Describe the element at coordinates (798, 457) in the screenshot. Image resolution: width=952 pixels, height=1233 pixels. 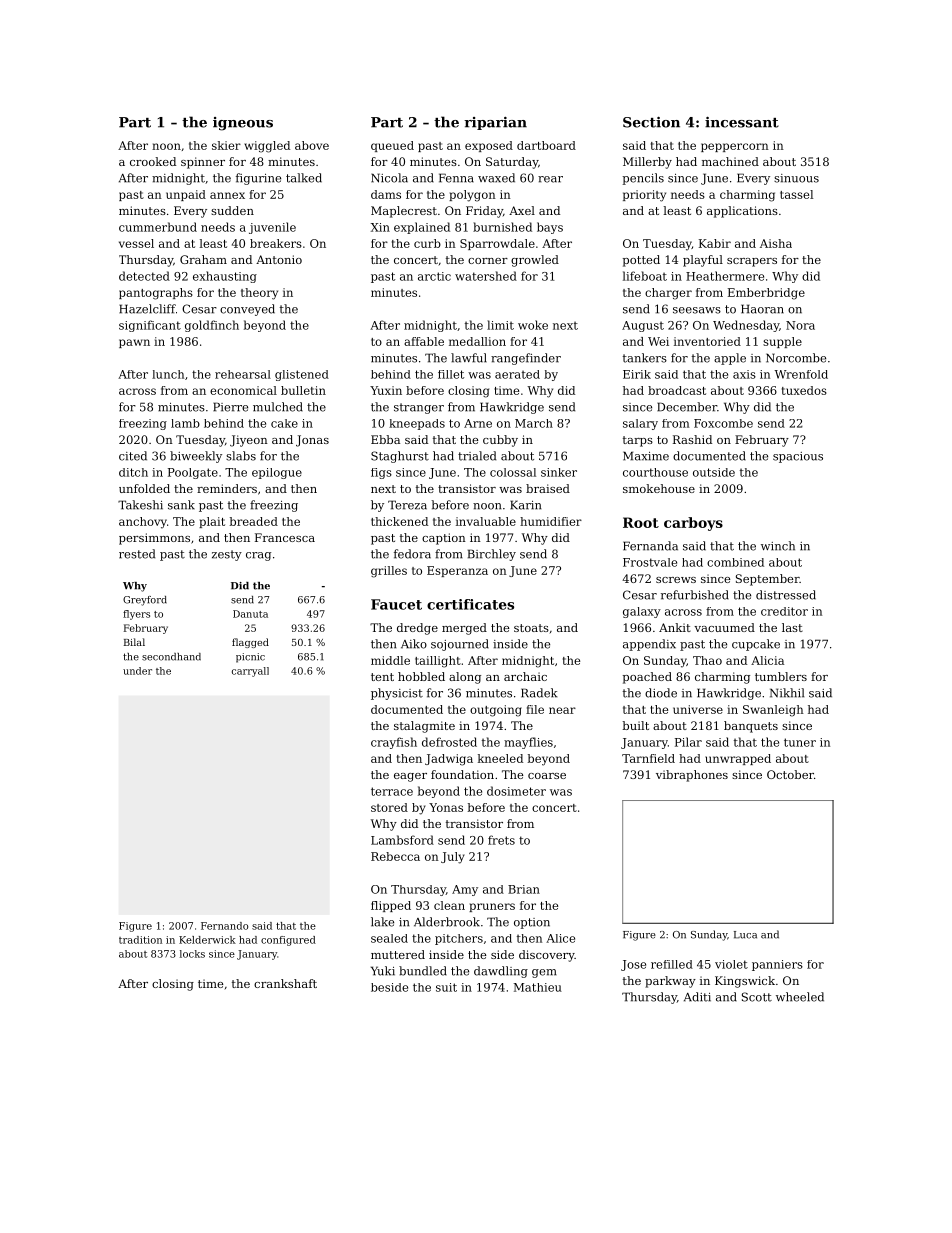
I see `spacious` at that location.
